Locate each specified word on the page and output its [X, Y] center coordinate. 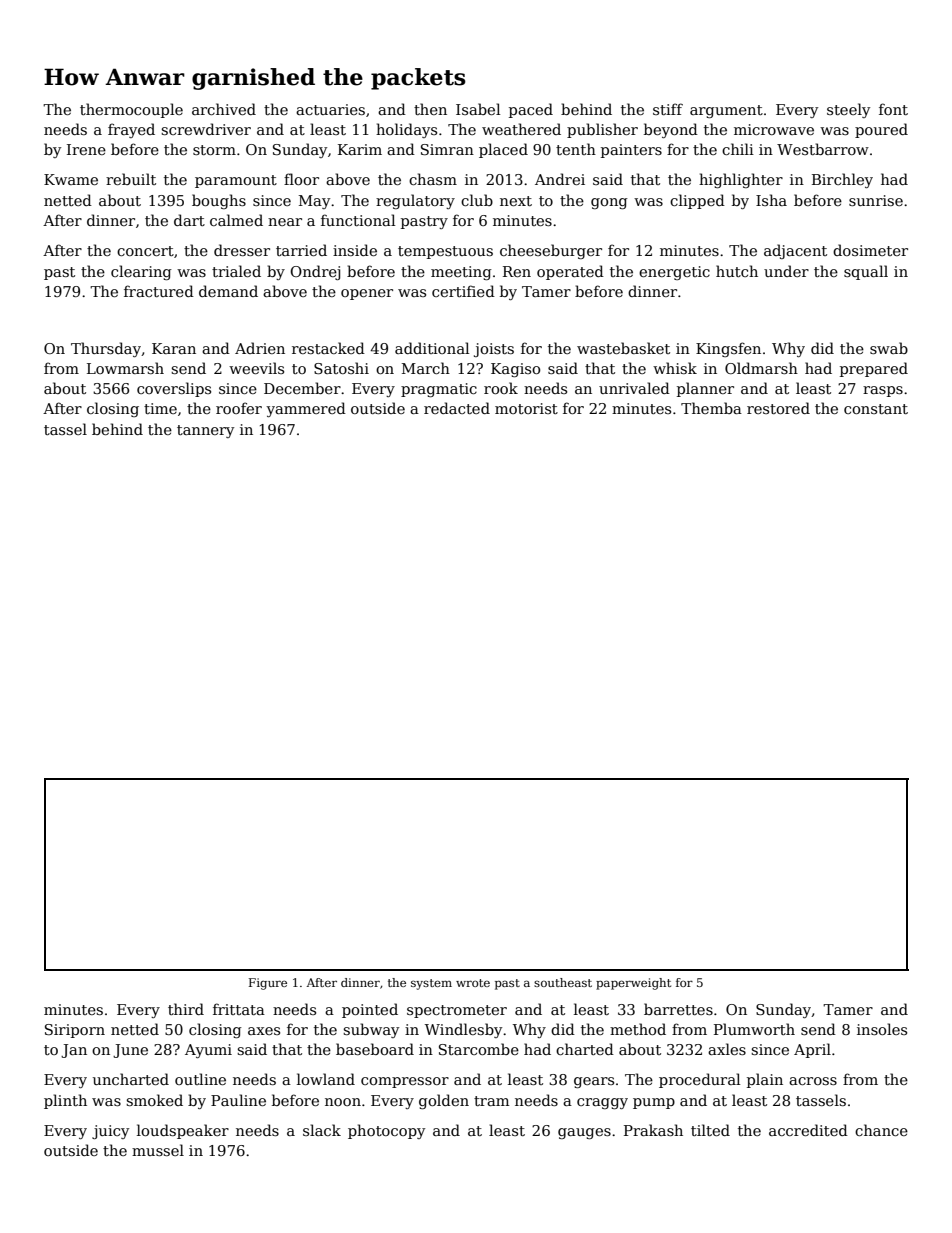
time [160, 408]
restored [778, 408]
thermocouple [131, 110]
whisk [675, 368]
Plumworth [754, 1029]
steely [848, 110]
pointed [370, 1010]
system [431, 984]
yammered [306, 409]
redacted [457, 408]
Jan [74, 1051]
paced [531, 110]
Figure [268, 984]
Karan [174, 348]
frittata [239, 1009]
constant [876, 409]
